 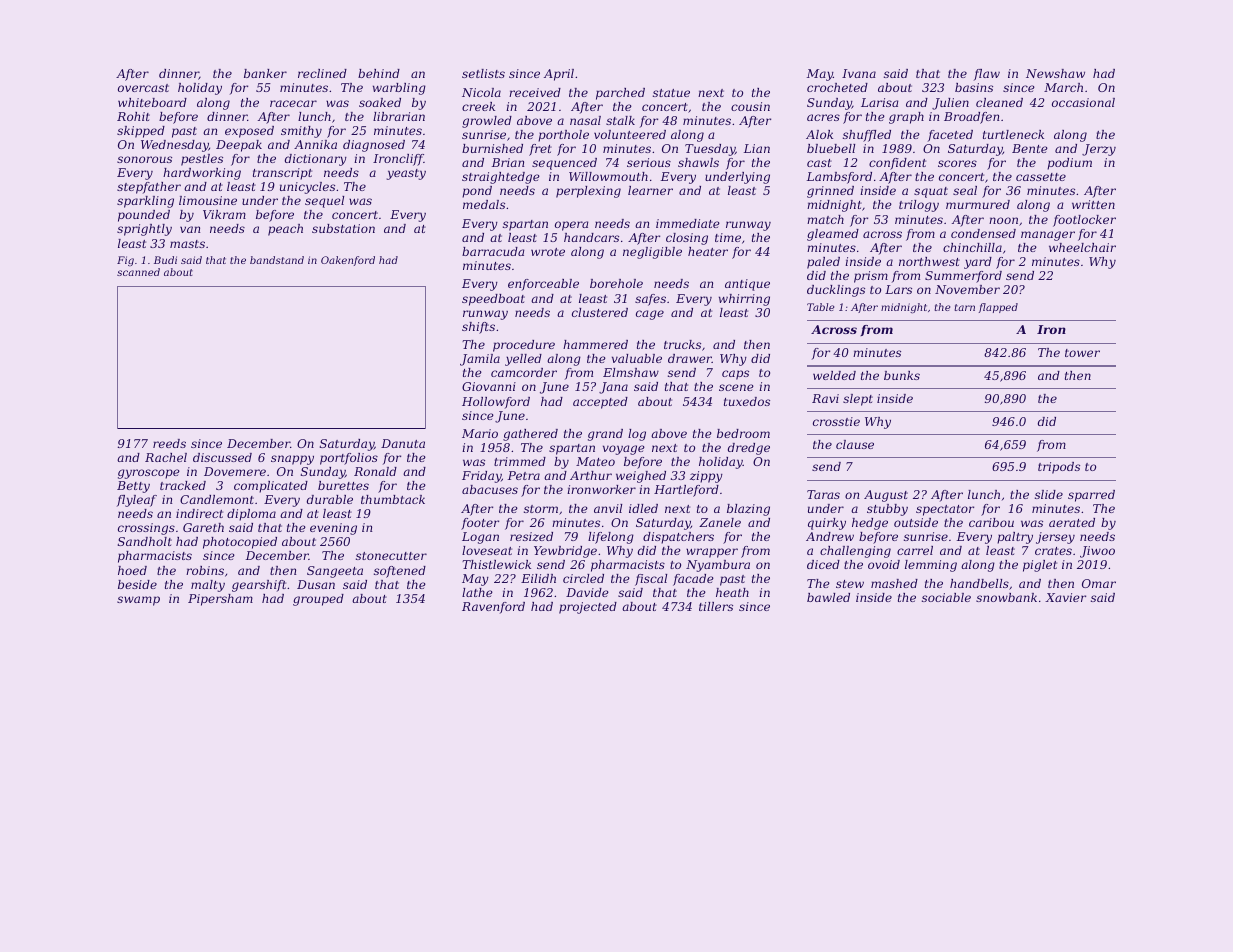 What do you see at coordinates (343, 228) in the document?
I see `substation` at bounding box center [343, 228].
